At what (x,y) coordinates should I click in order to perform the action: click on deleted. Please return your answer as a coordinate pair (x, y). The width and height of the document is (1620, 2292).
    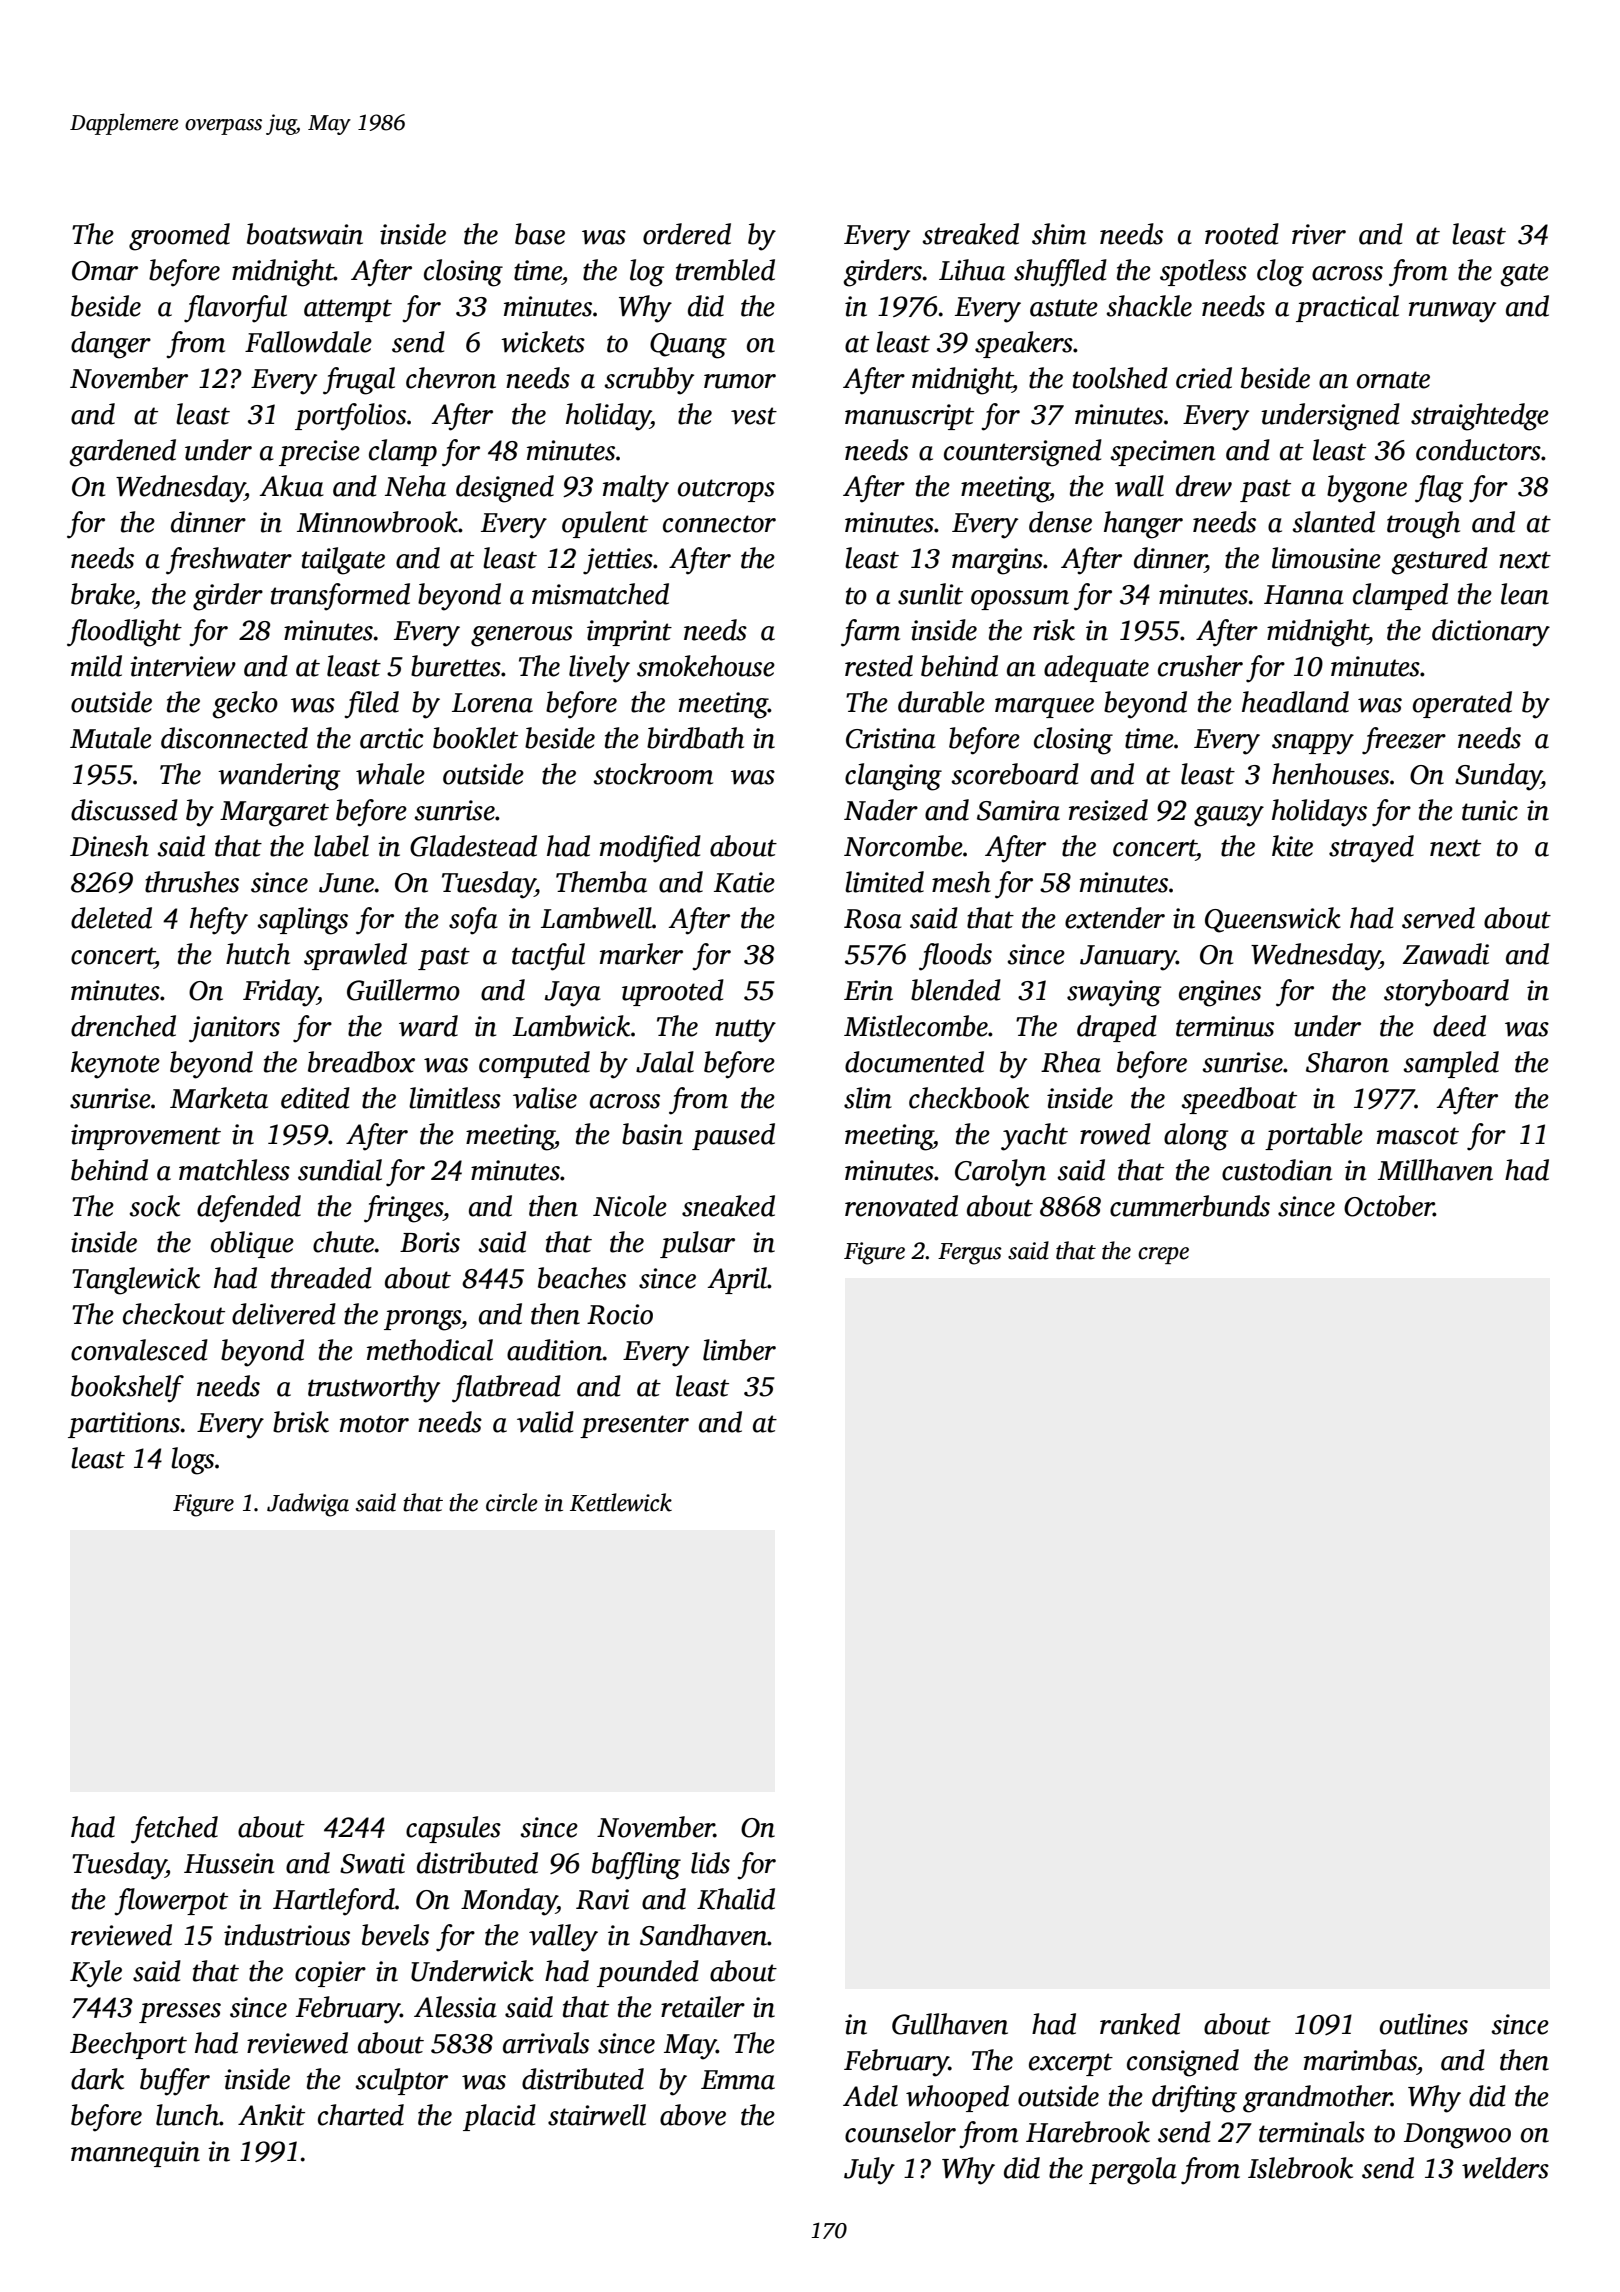
    Looking at the image, I should click on (111, 918).
